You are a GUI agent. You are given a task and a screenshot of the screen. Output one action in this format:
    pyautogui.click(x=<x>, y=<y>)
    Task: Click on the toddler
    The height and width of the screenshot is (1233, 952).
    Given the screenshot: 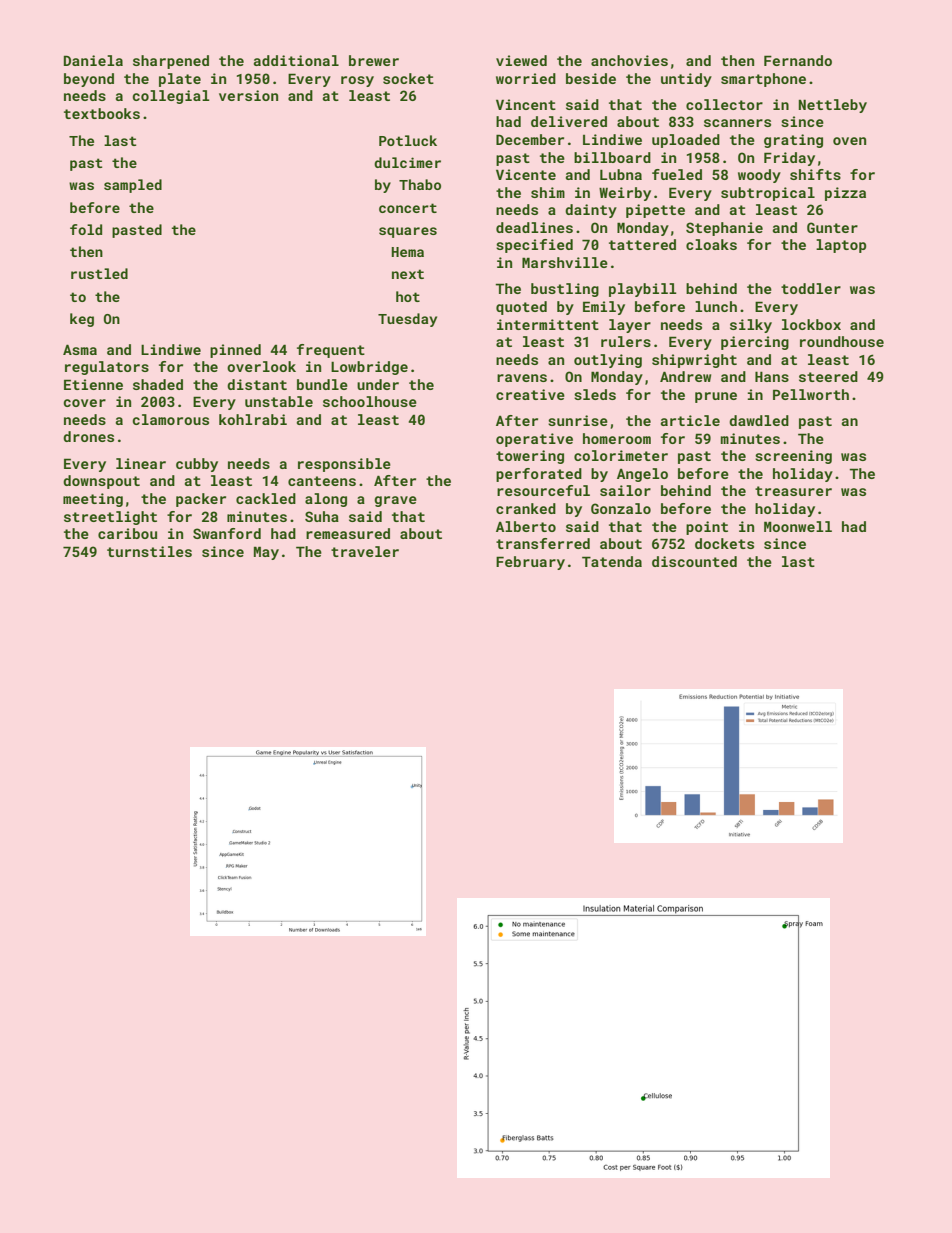 What is the action you would take?
    pyautogui.click(x=811, y=288)
